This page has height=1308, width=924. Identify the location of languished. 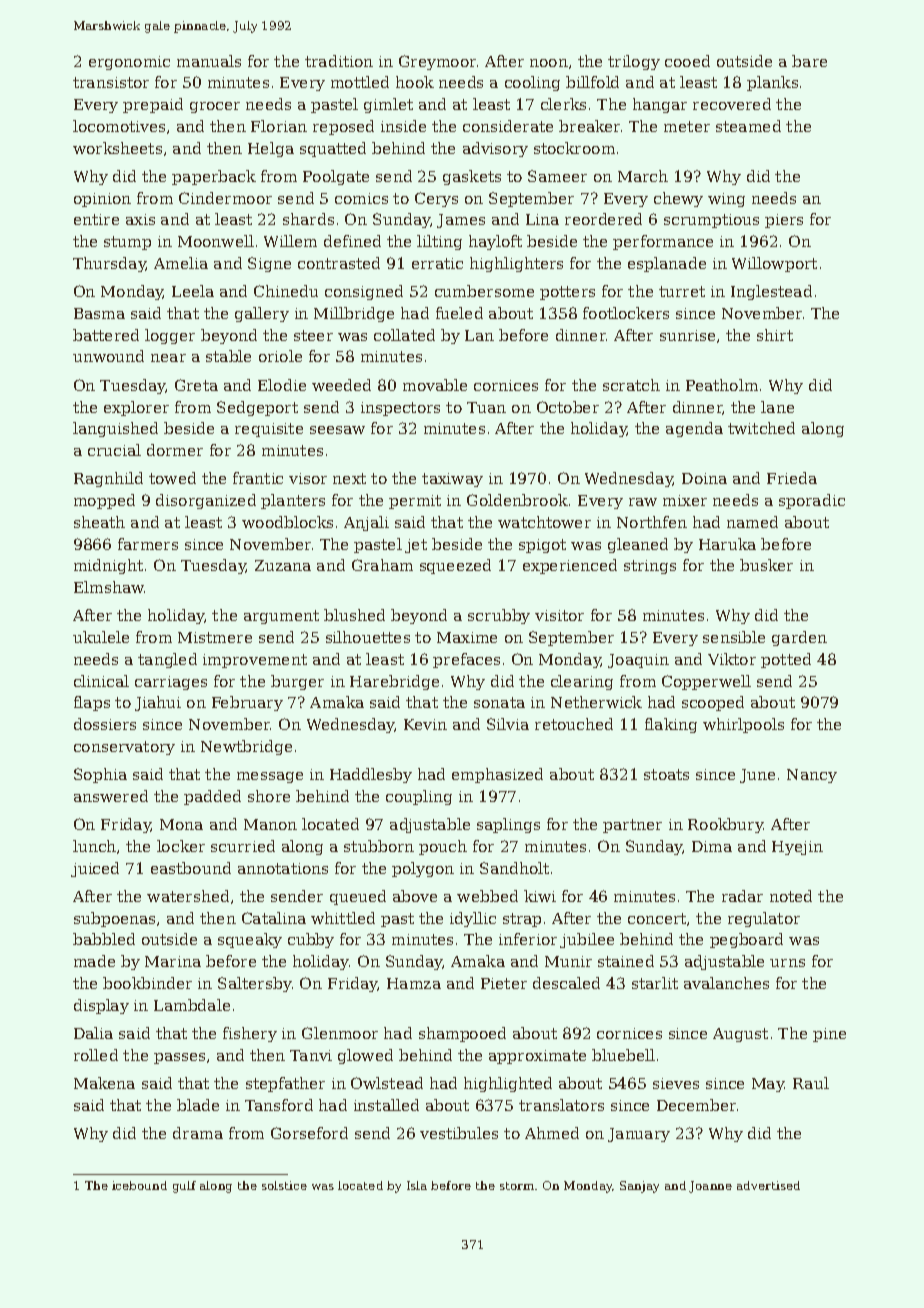
(115, 429).
